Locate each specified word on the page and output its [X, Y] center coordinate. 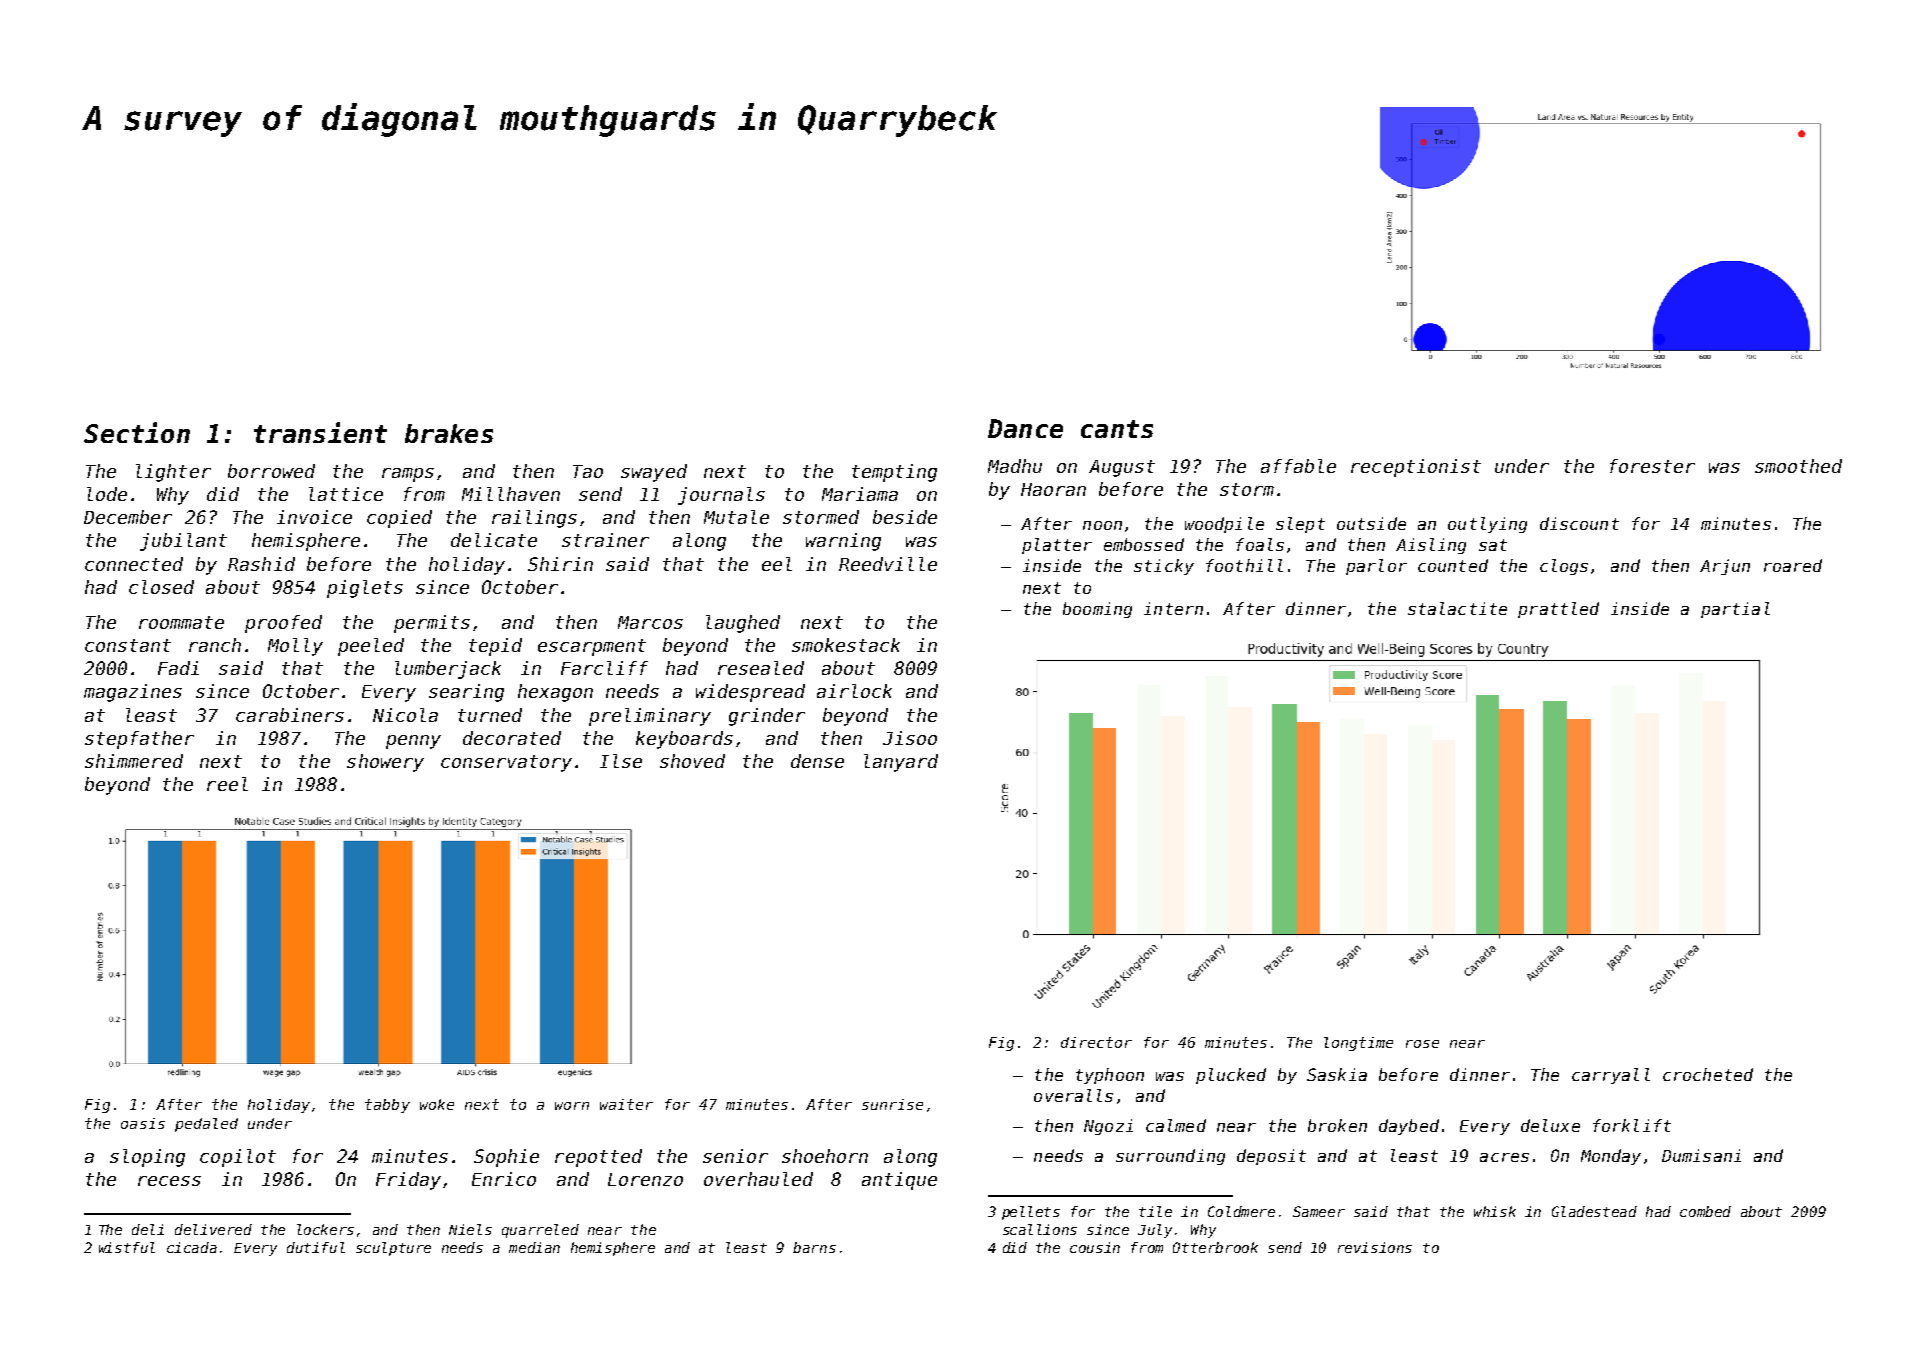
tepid [495, 647]
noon [1102, 525]
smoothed [1798, 466]
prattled [1558, 610]
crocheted [1708, 1074]
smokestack [846, 645]
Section [137, 432]
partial [1735, 610]
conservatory [506, 763]
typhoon [1110, 1076]
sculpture [393, 1249]
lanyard [901, 763]
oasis [143, 1123]
